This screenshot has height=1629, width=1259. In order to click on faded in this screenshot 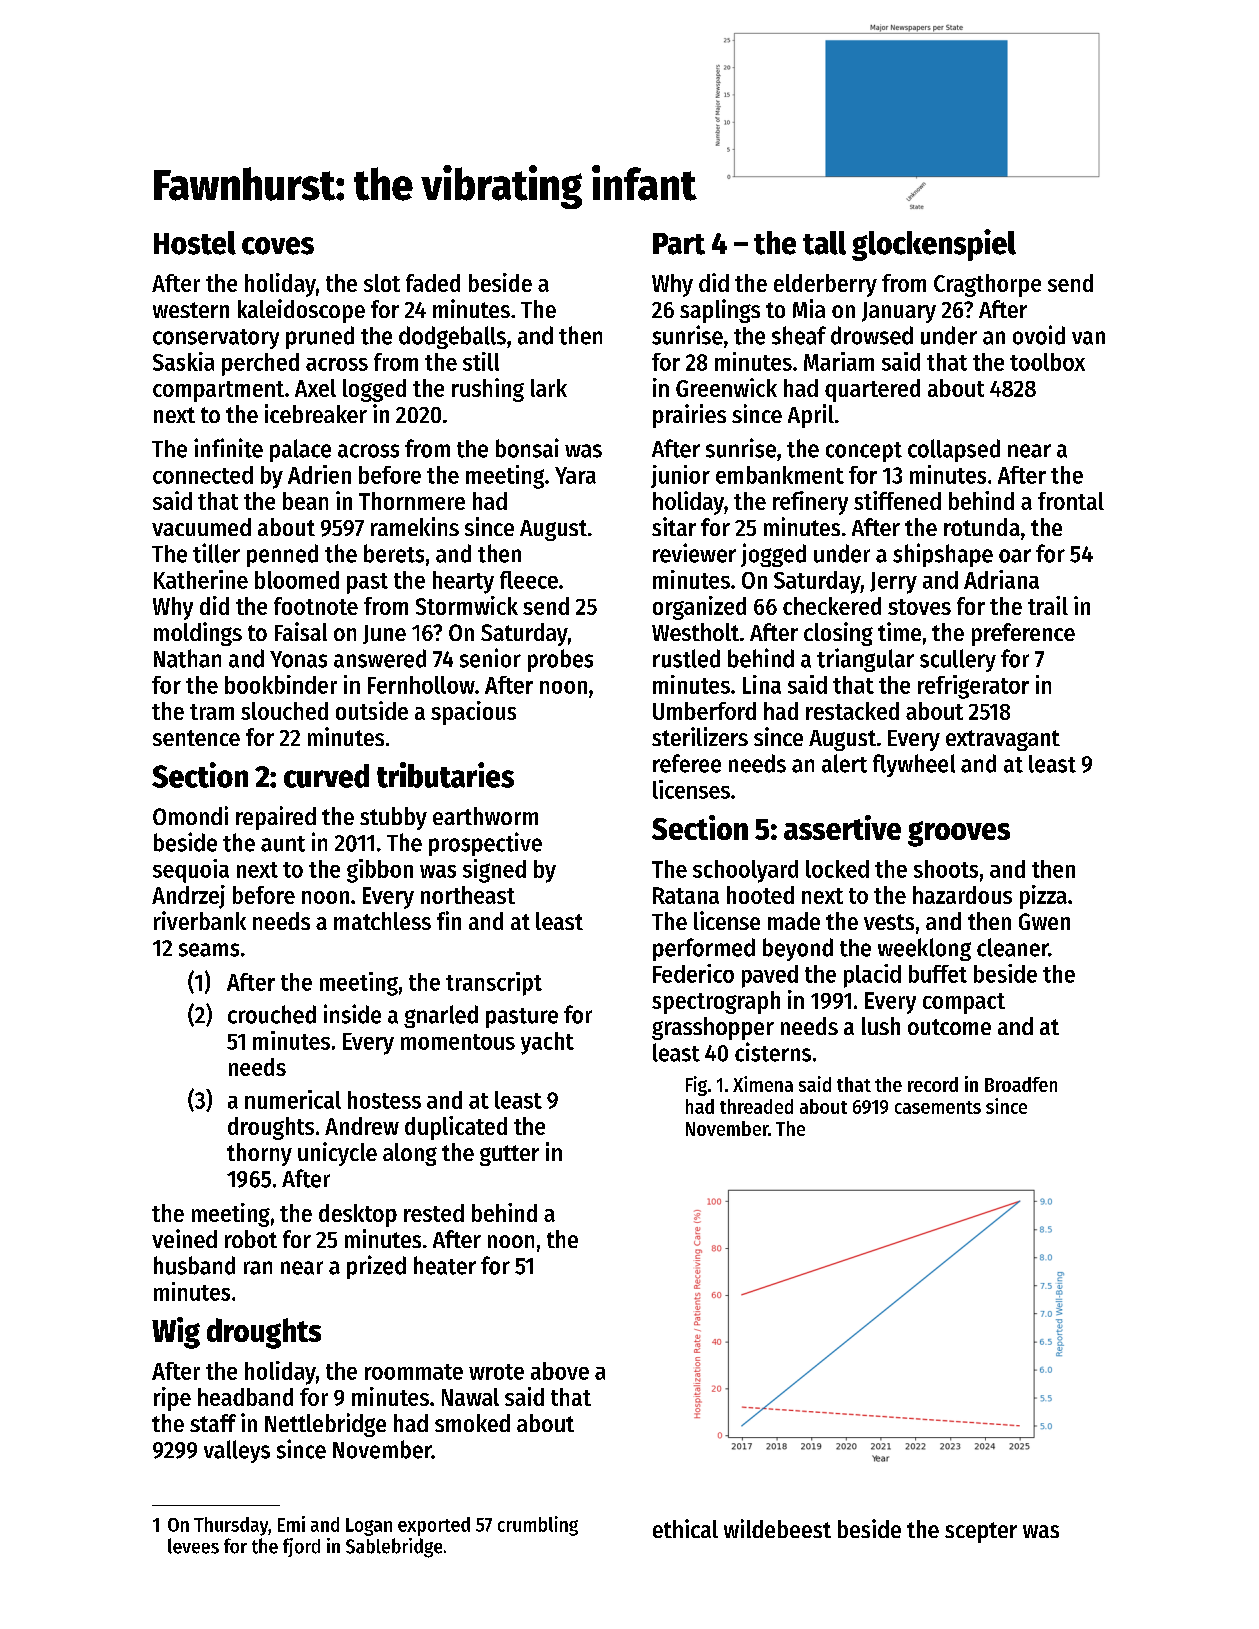, I will do `click(433, 283)`.
